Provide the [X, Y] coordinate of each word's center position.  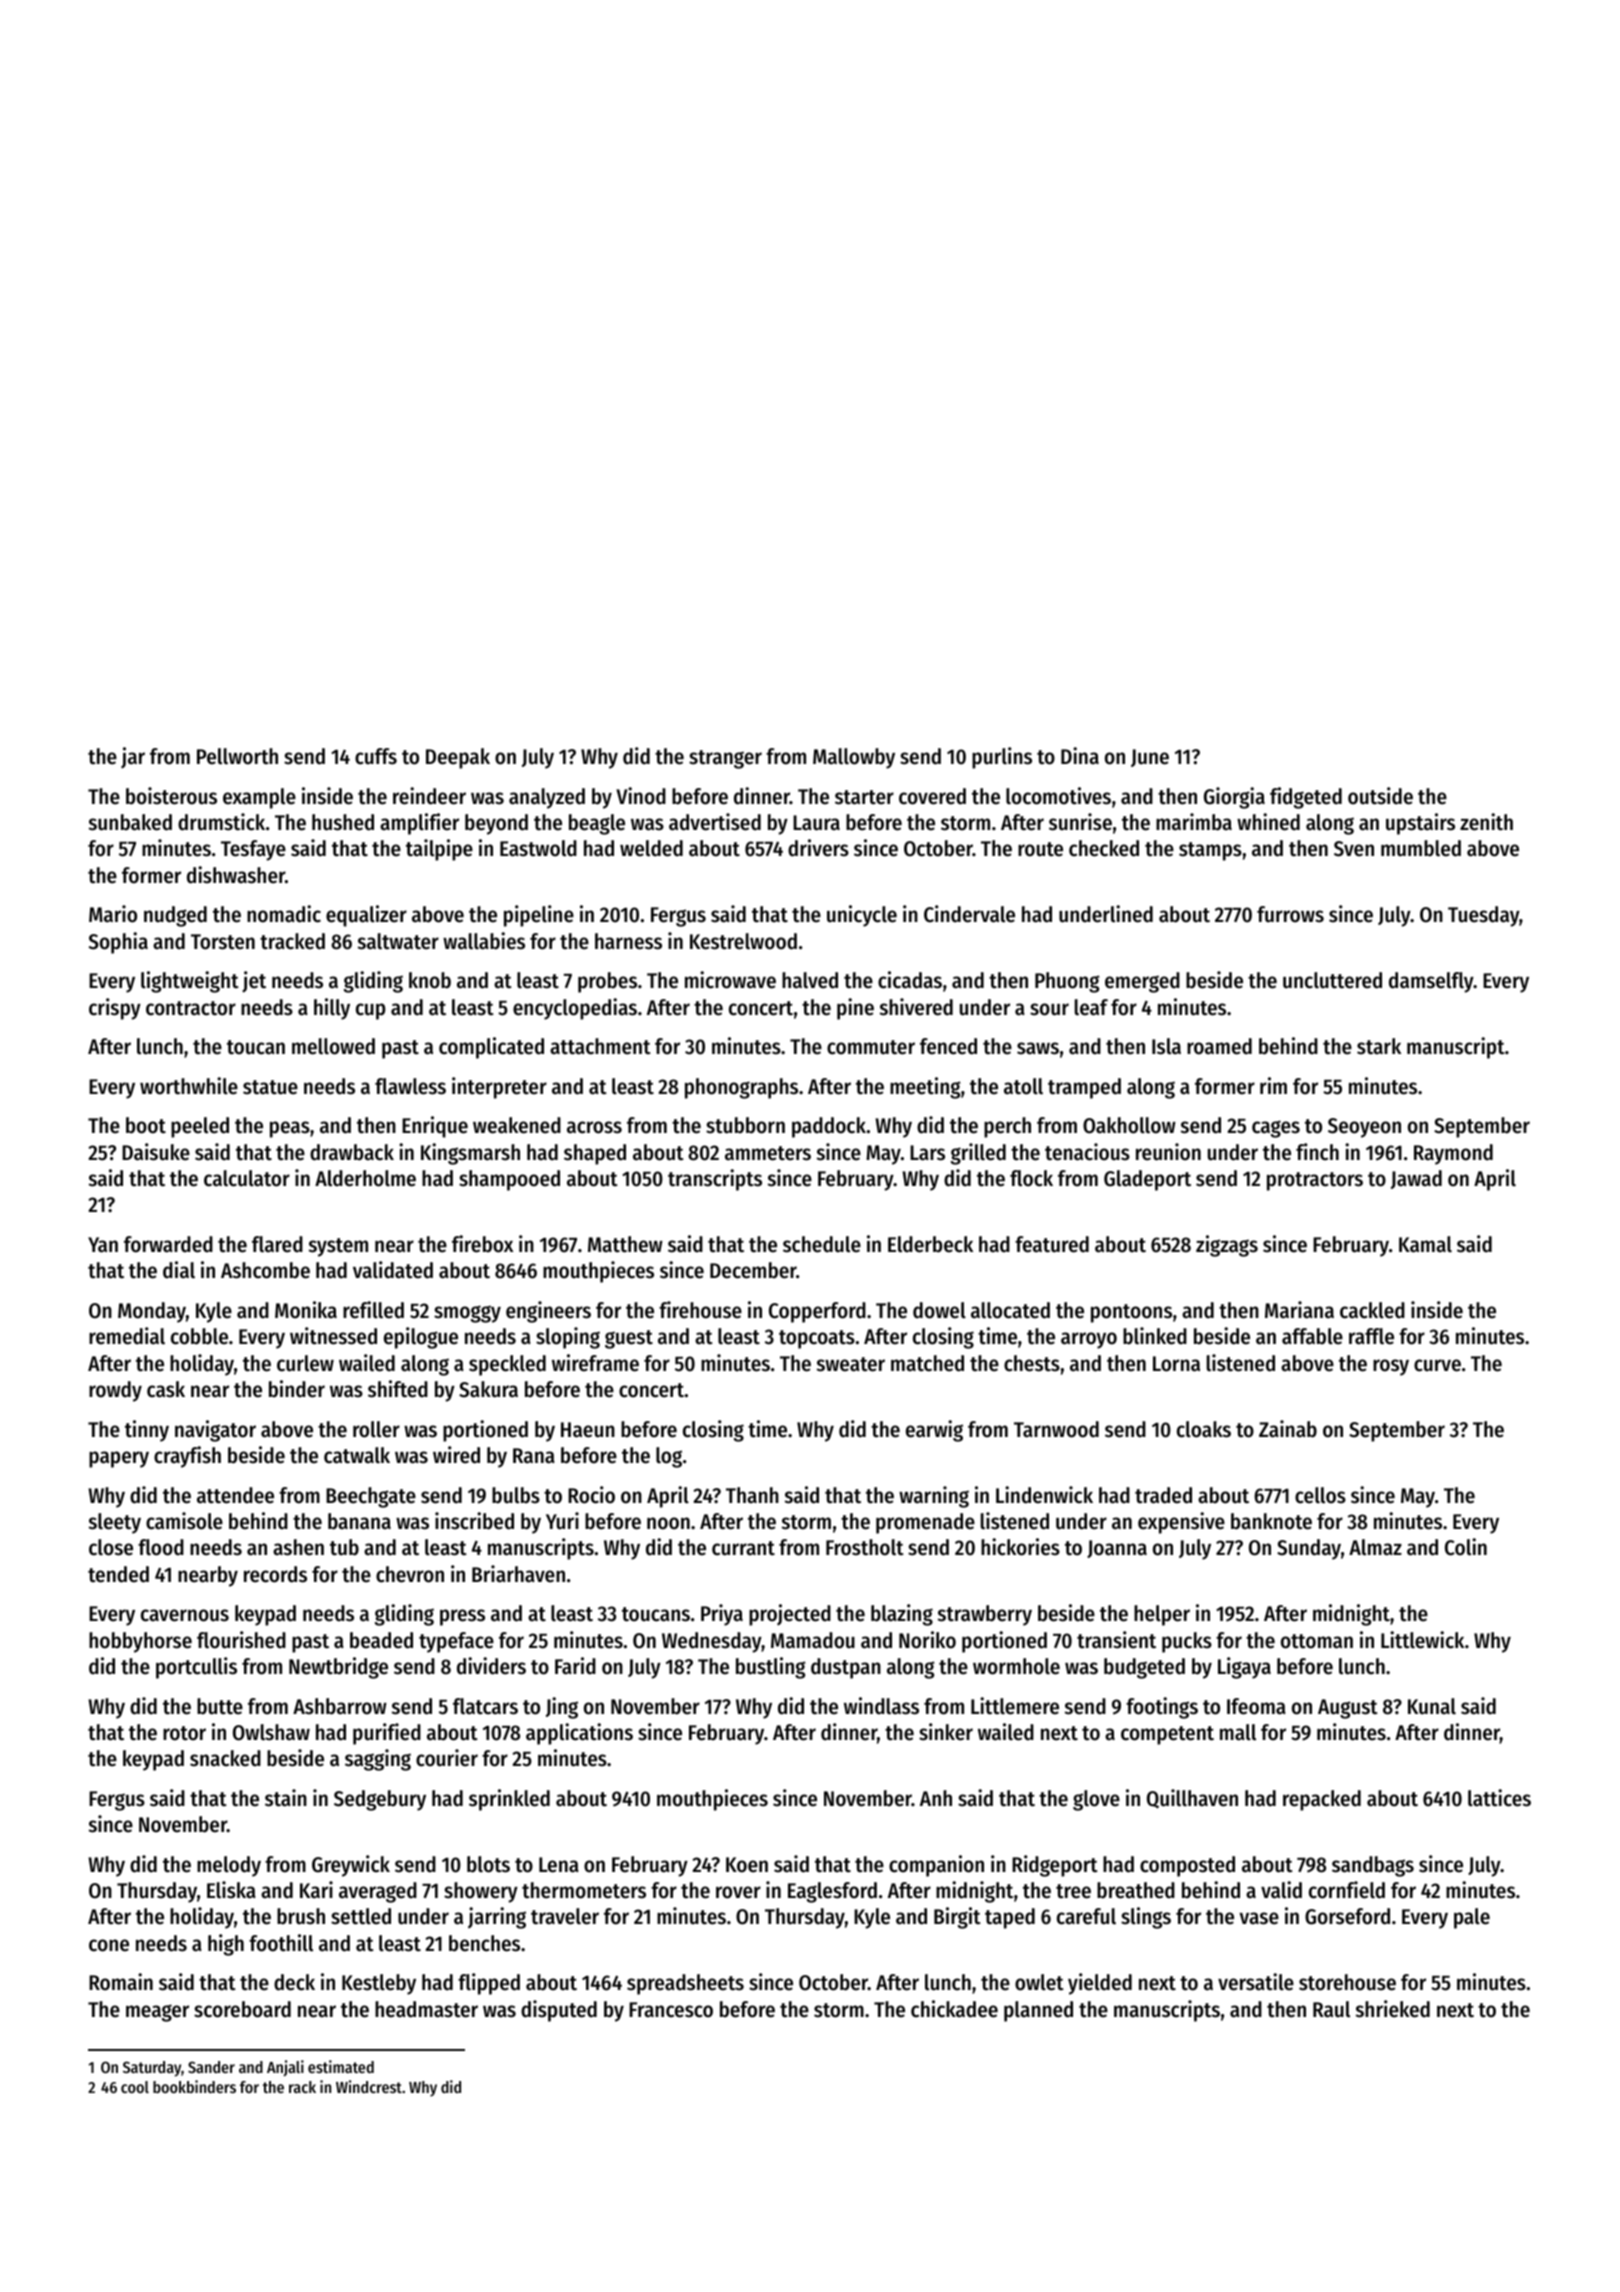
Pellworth [237, 756]
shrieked [1393, 2009]
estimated [341, 2066]
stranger [725, 759]
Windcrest [369, 2086]
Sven [1354, 849]
